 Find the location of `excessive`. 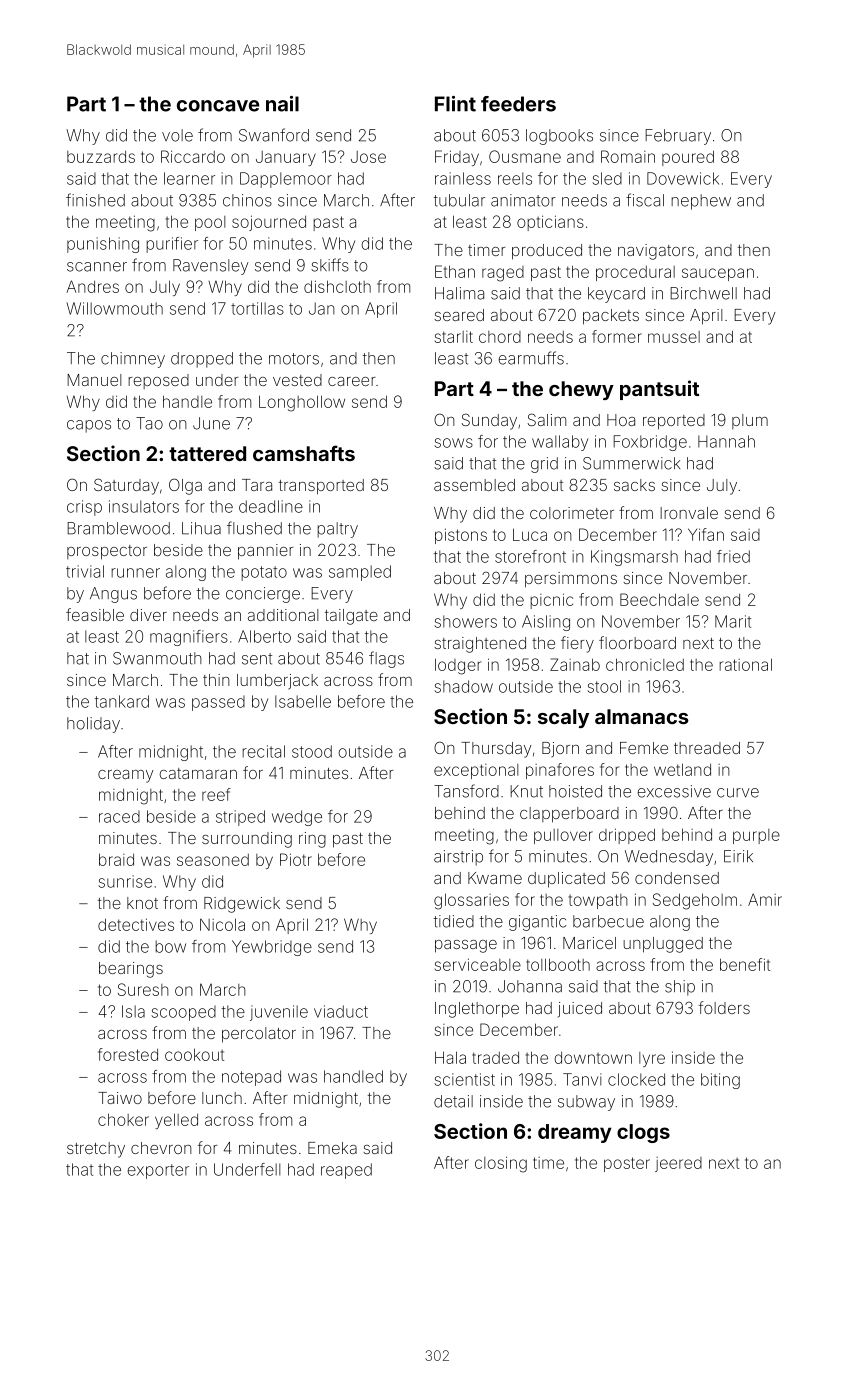

excessive is located at coordinates (674, 791).
